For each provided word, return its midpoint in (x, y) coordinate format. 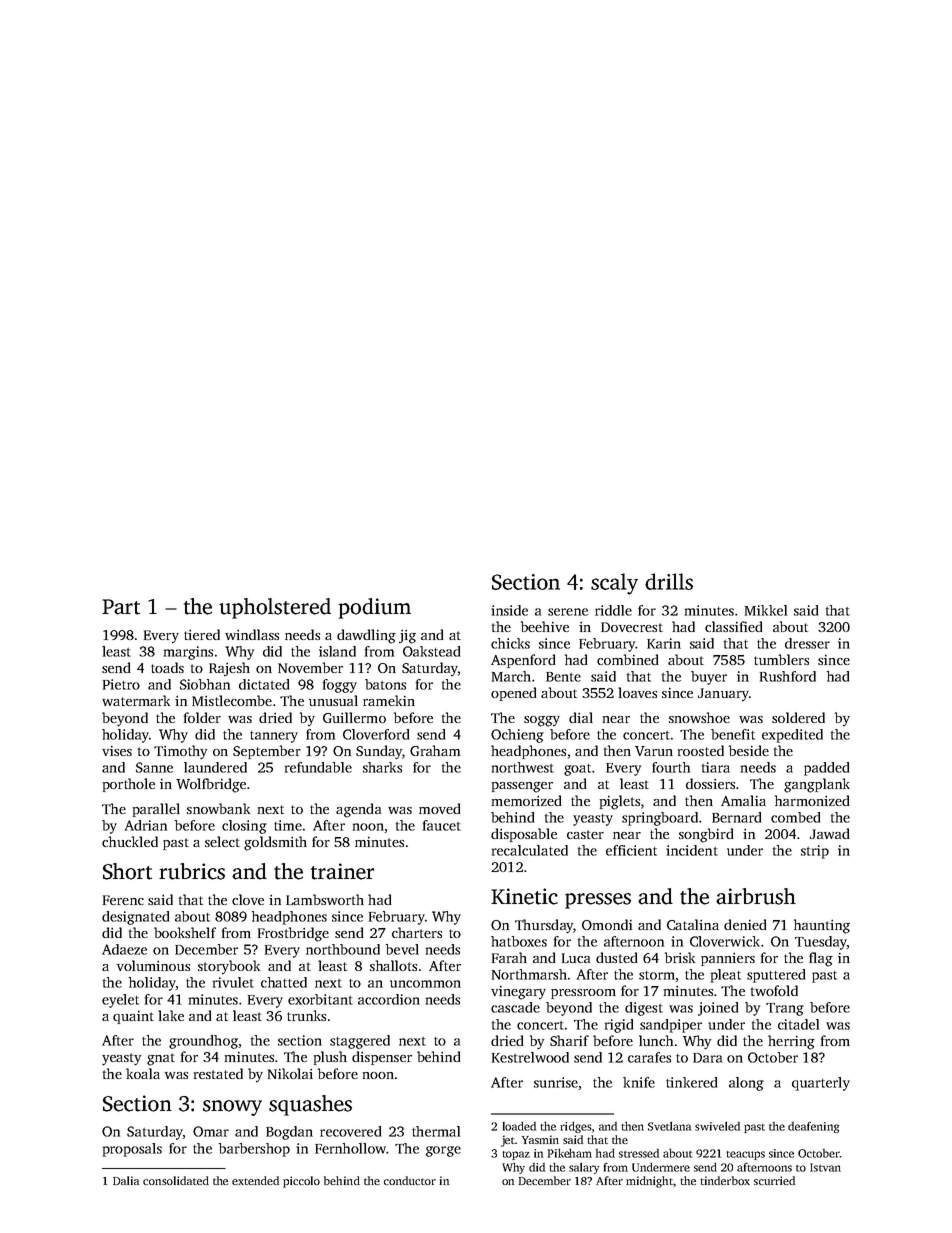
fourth (671, 767)
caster (585, 834)
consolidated (176, 1180)
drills (669, 581)
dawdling (366, 636)
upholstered (275, 608)
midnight (650, 1182)
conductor (410, 1180)
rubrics (192, 871)
